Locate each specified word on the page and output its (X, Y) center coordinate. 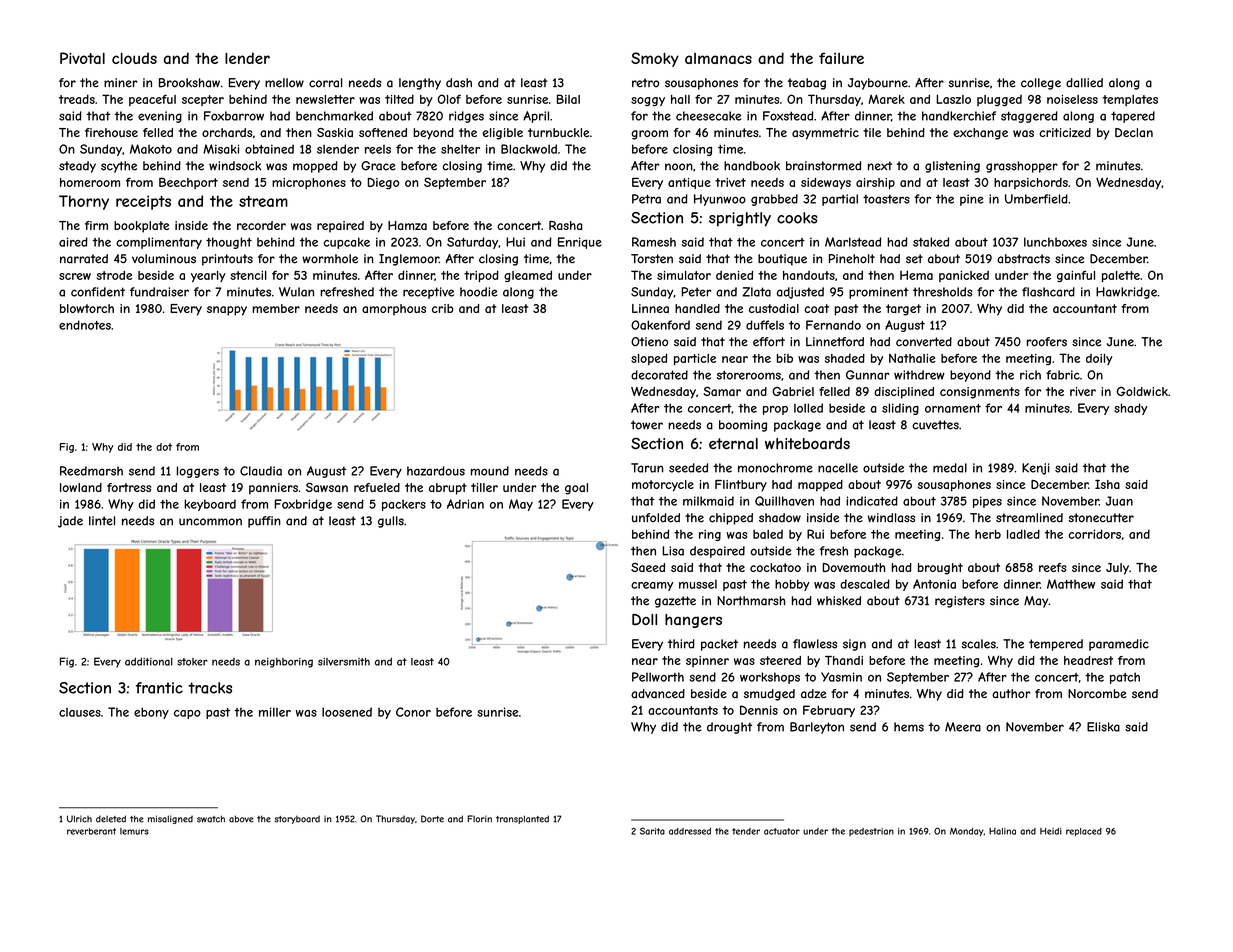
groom (650, 135)
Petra (646, 199)
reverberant (91, 831)
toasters (886, 199)
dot (164, 447)
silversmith (344, 662)
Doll (644, 619)
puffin (264, 522)
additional (149, 662)
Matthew (1071, 584)
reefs (1052, 567)
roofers (1047, 342)
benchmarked (334, 116)
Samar (722, 391)
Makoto (151, 149)
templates (1130, 100)
